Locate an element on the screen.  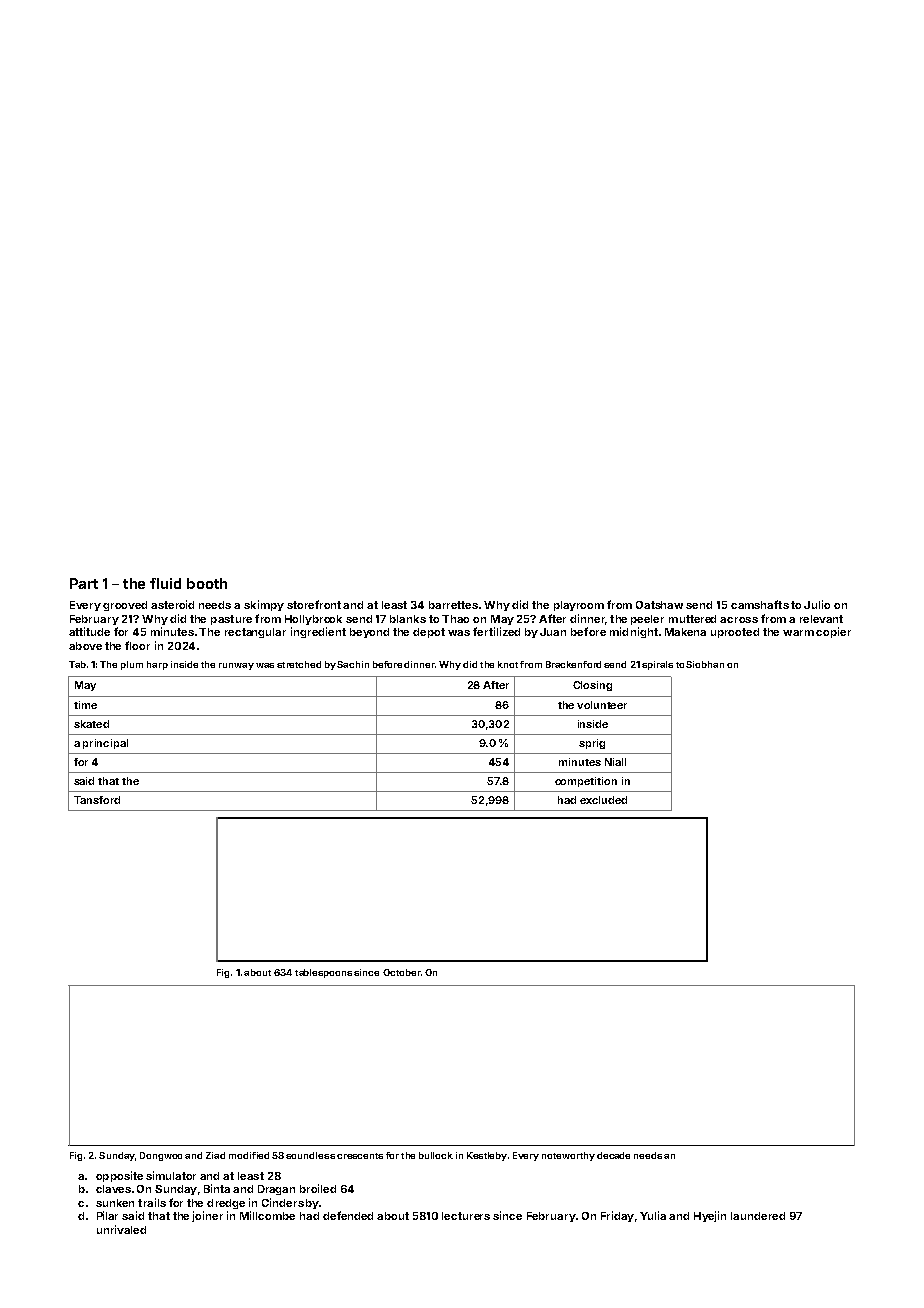
excluded is located at coordinates (603, 800).
